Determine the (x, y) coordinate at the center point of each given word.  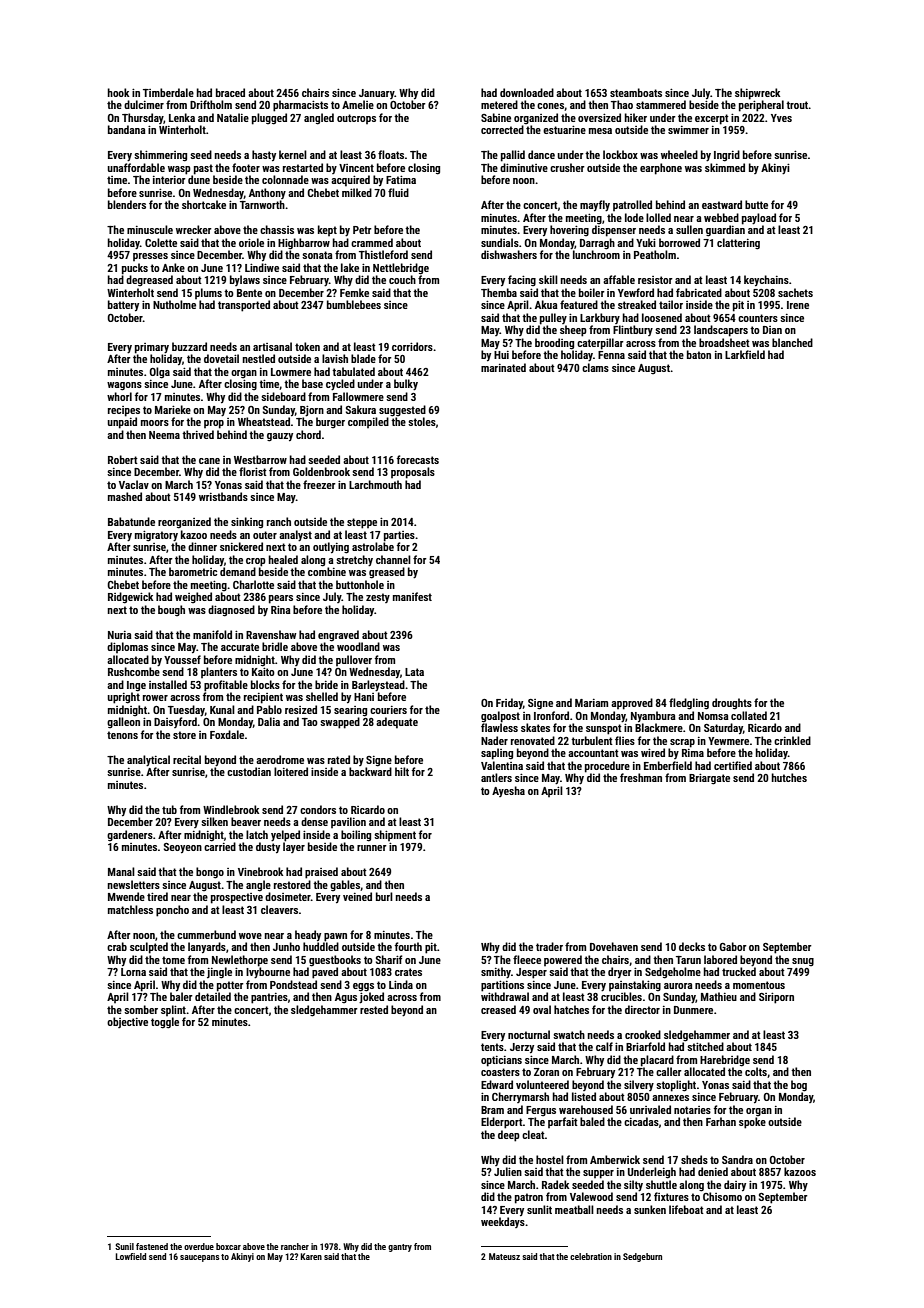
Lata (414, 672)
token (307, 346)
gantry (400, 1248)
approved (632, 704)
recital (187, 759)
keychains (766, 280)
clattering (738, 244)
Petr (362, 230)
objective (127, 1022)
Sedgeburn (642, 1257)
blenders (127, 204)
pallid (513, 156)
